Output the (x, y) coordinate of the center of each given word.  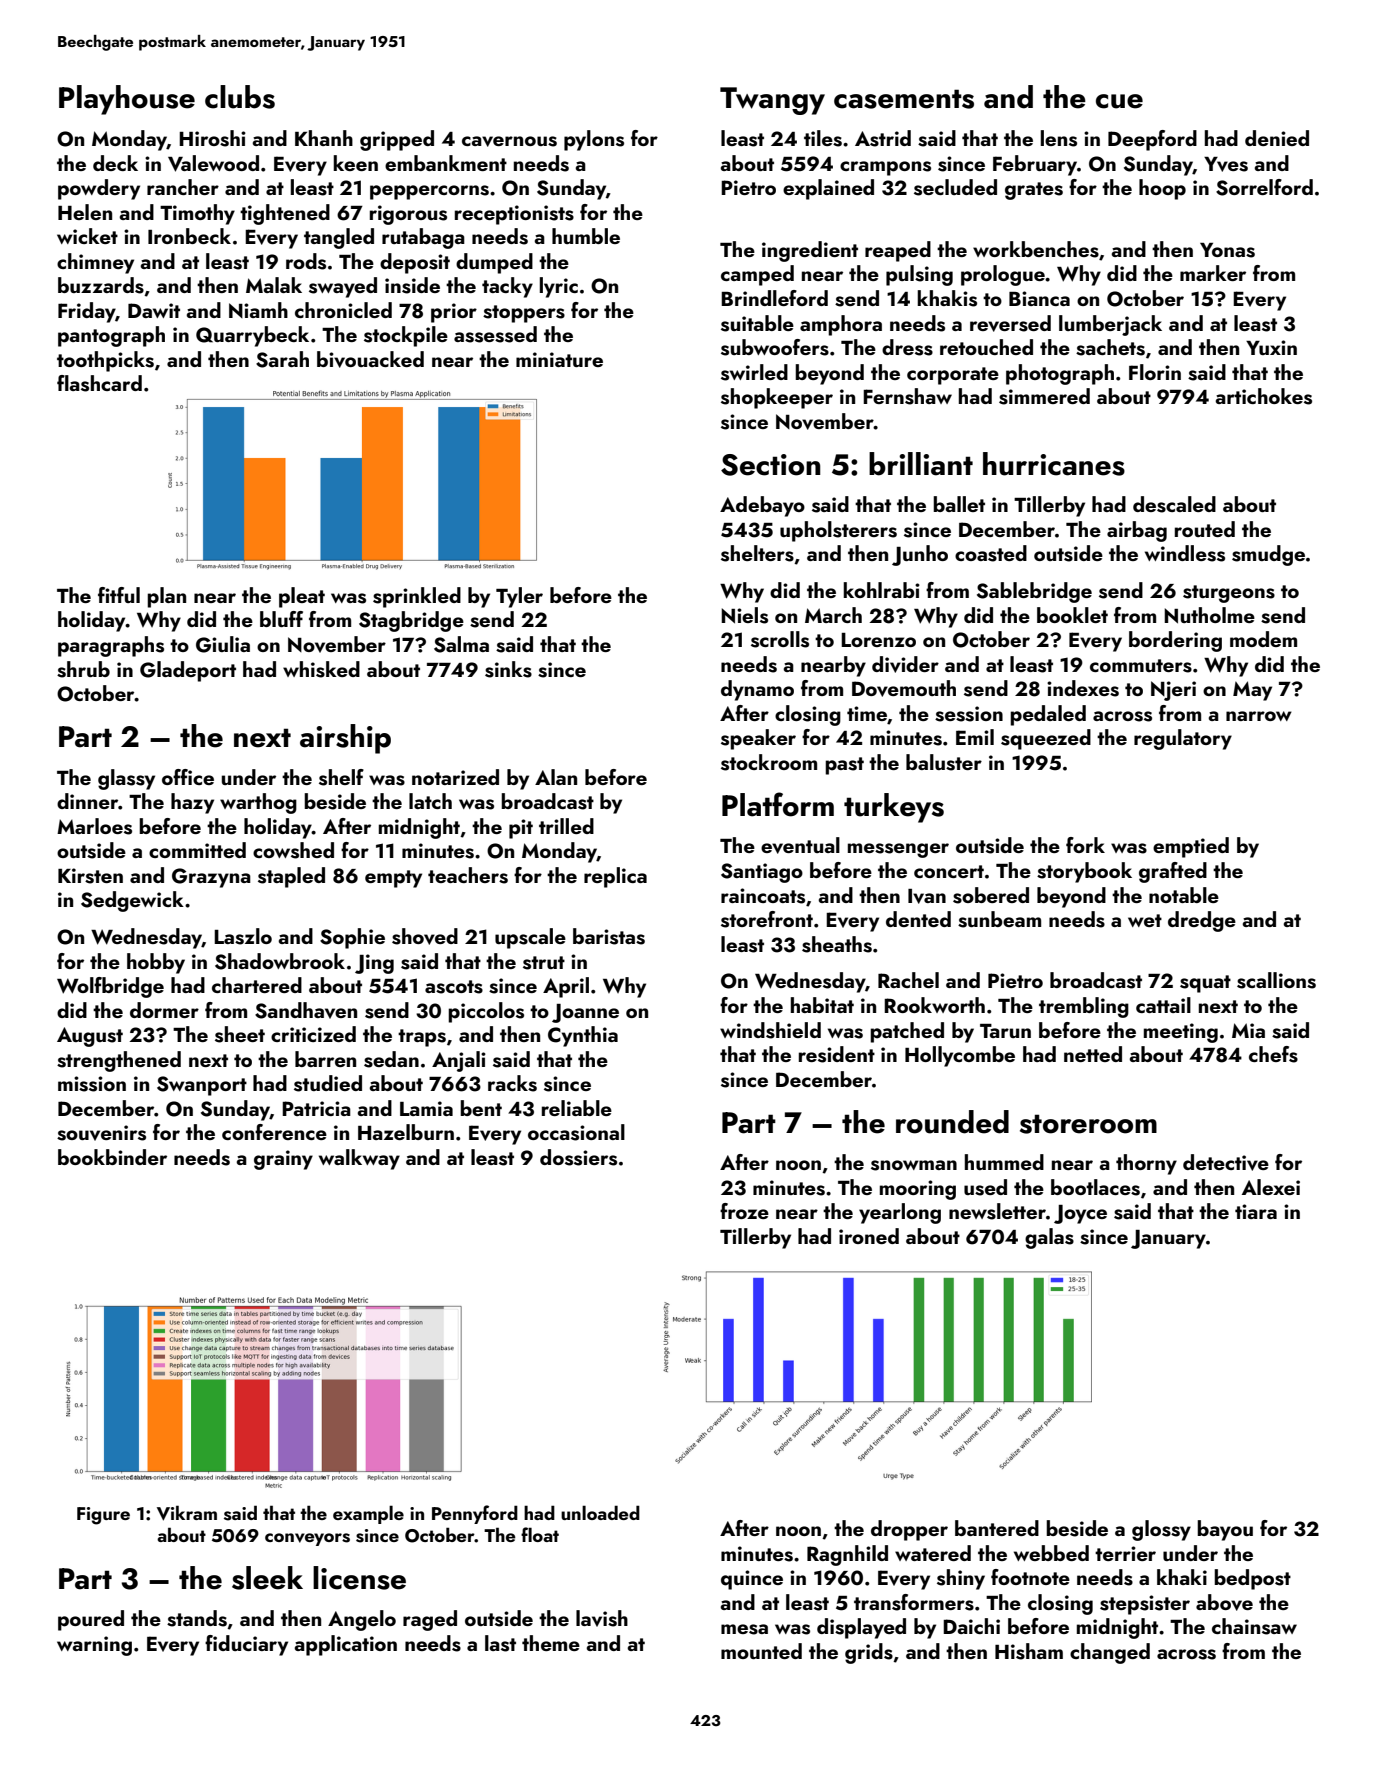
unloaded (600, 1512)
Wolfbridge (110, 987)
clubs (240, 97)
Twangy (772, 101)
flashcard (99, 383)
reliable (577, 1108)
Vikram (187, 1513)
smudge (1268, 555)
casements (904, 99)
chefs (1273, 1054)
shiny (961, 1579)
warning (94, 1646)
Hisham (1029, 1651)
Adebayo (762, 506)
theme (551, 1643)
